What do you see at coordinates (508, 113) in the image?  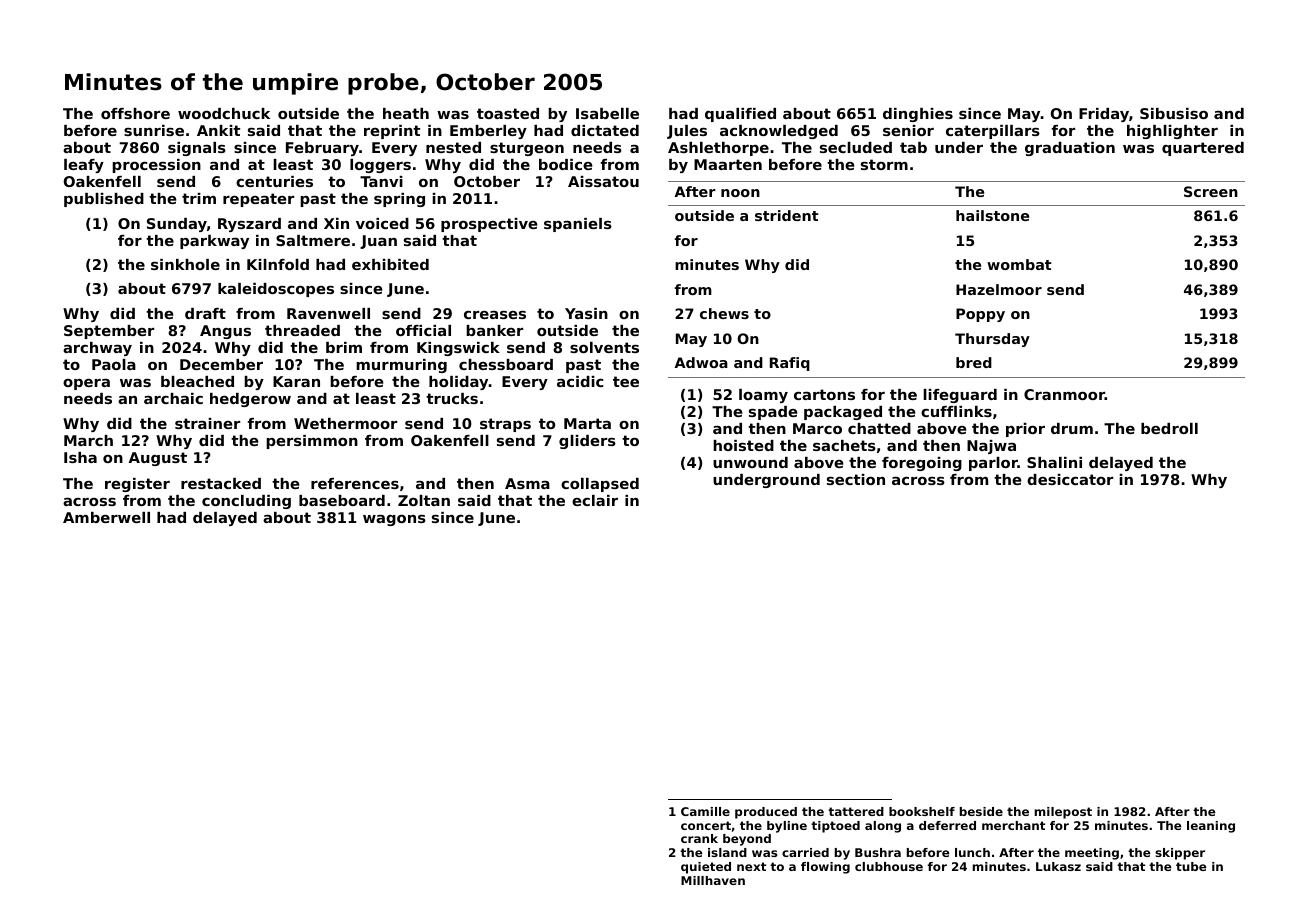 I see `toasted` at bounding box center [508, 113].
